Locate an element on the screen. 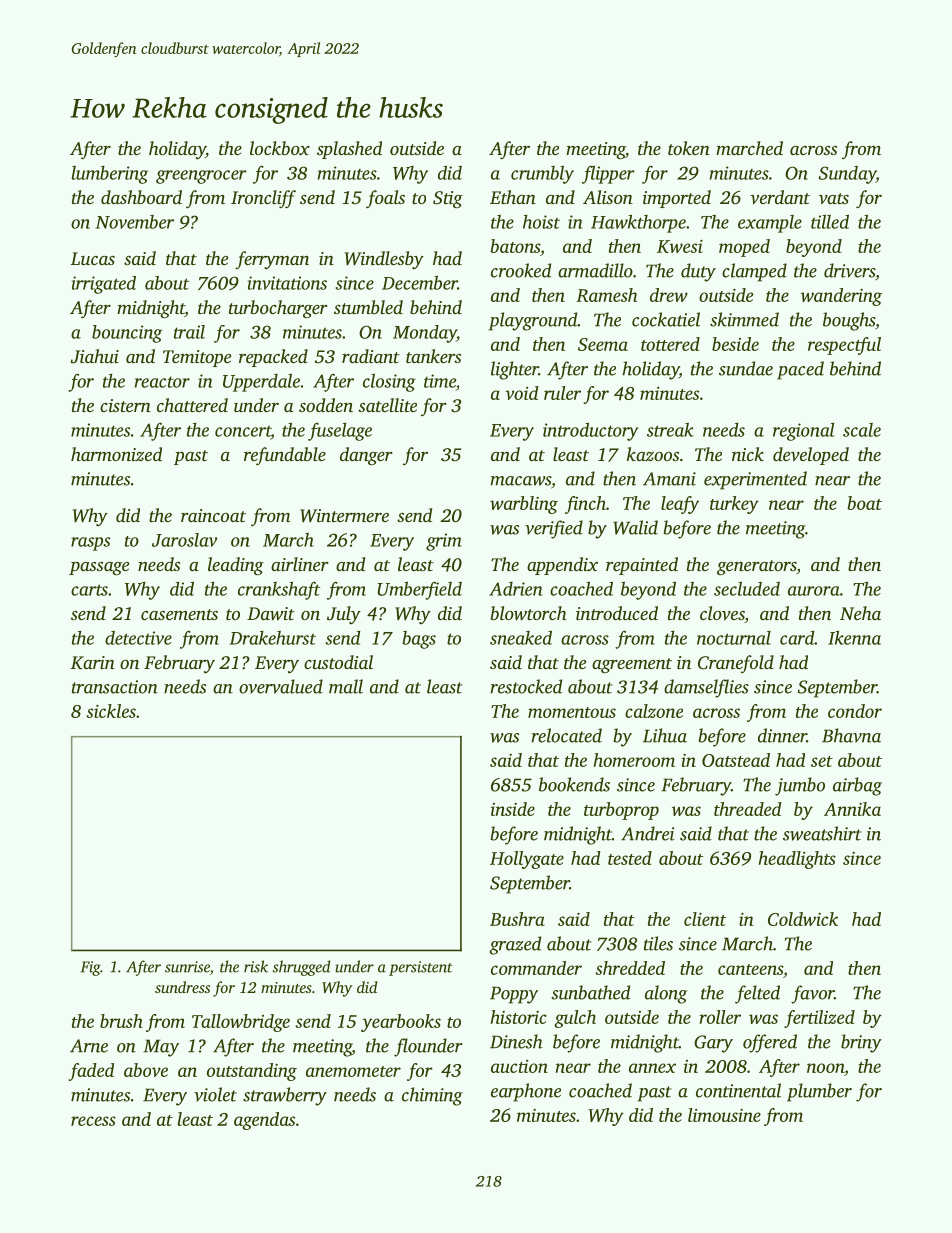  sundress is located at coordinates (182, 987).
